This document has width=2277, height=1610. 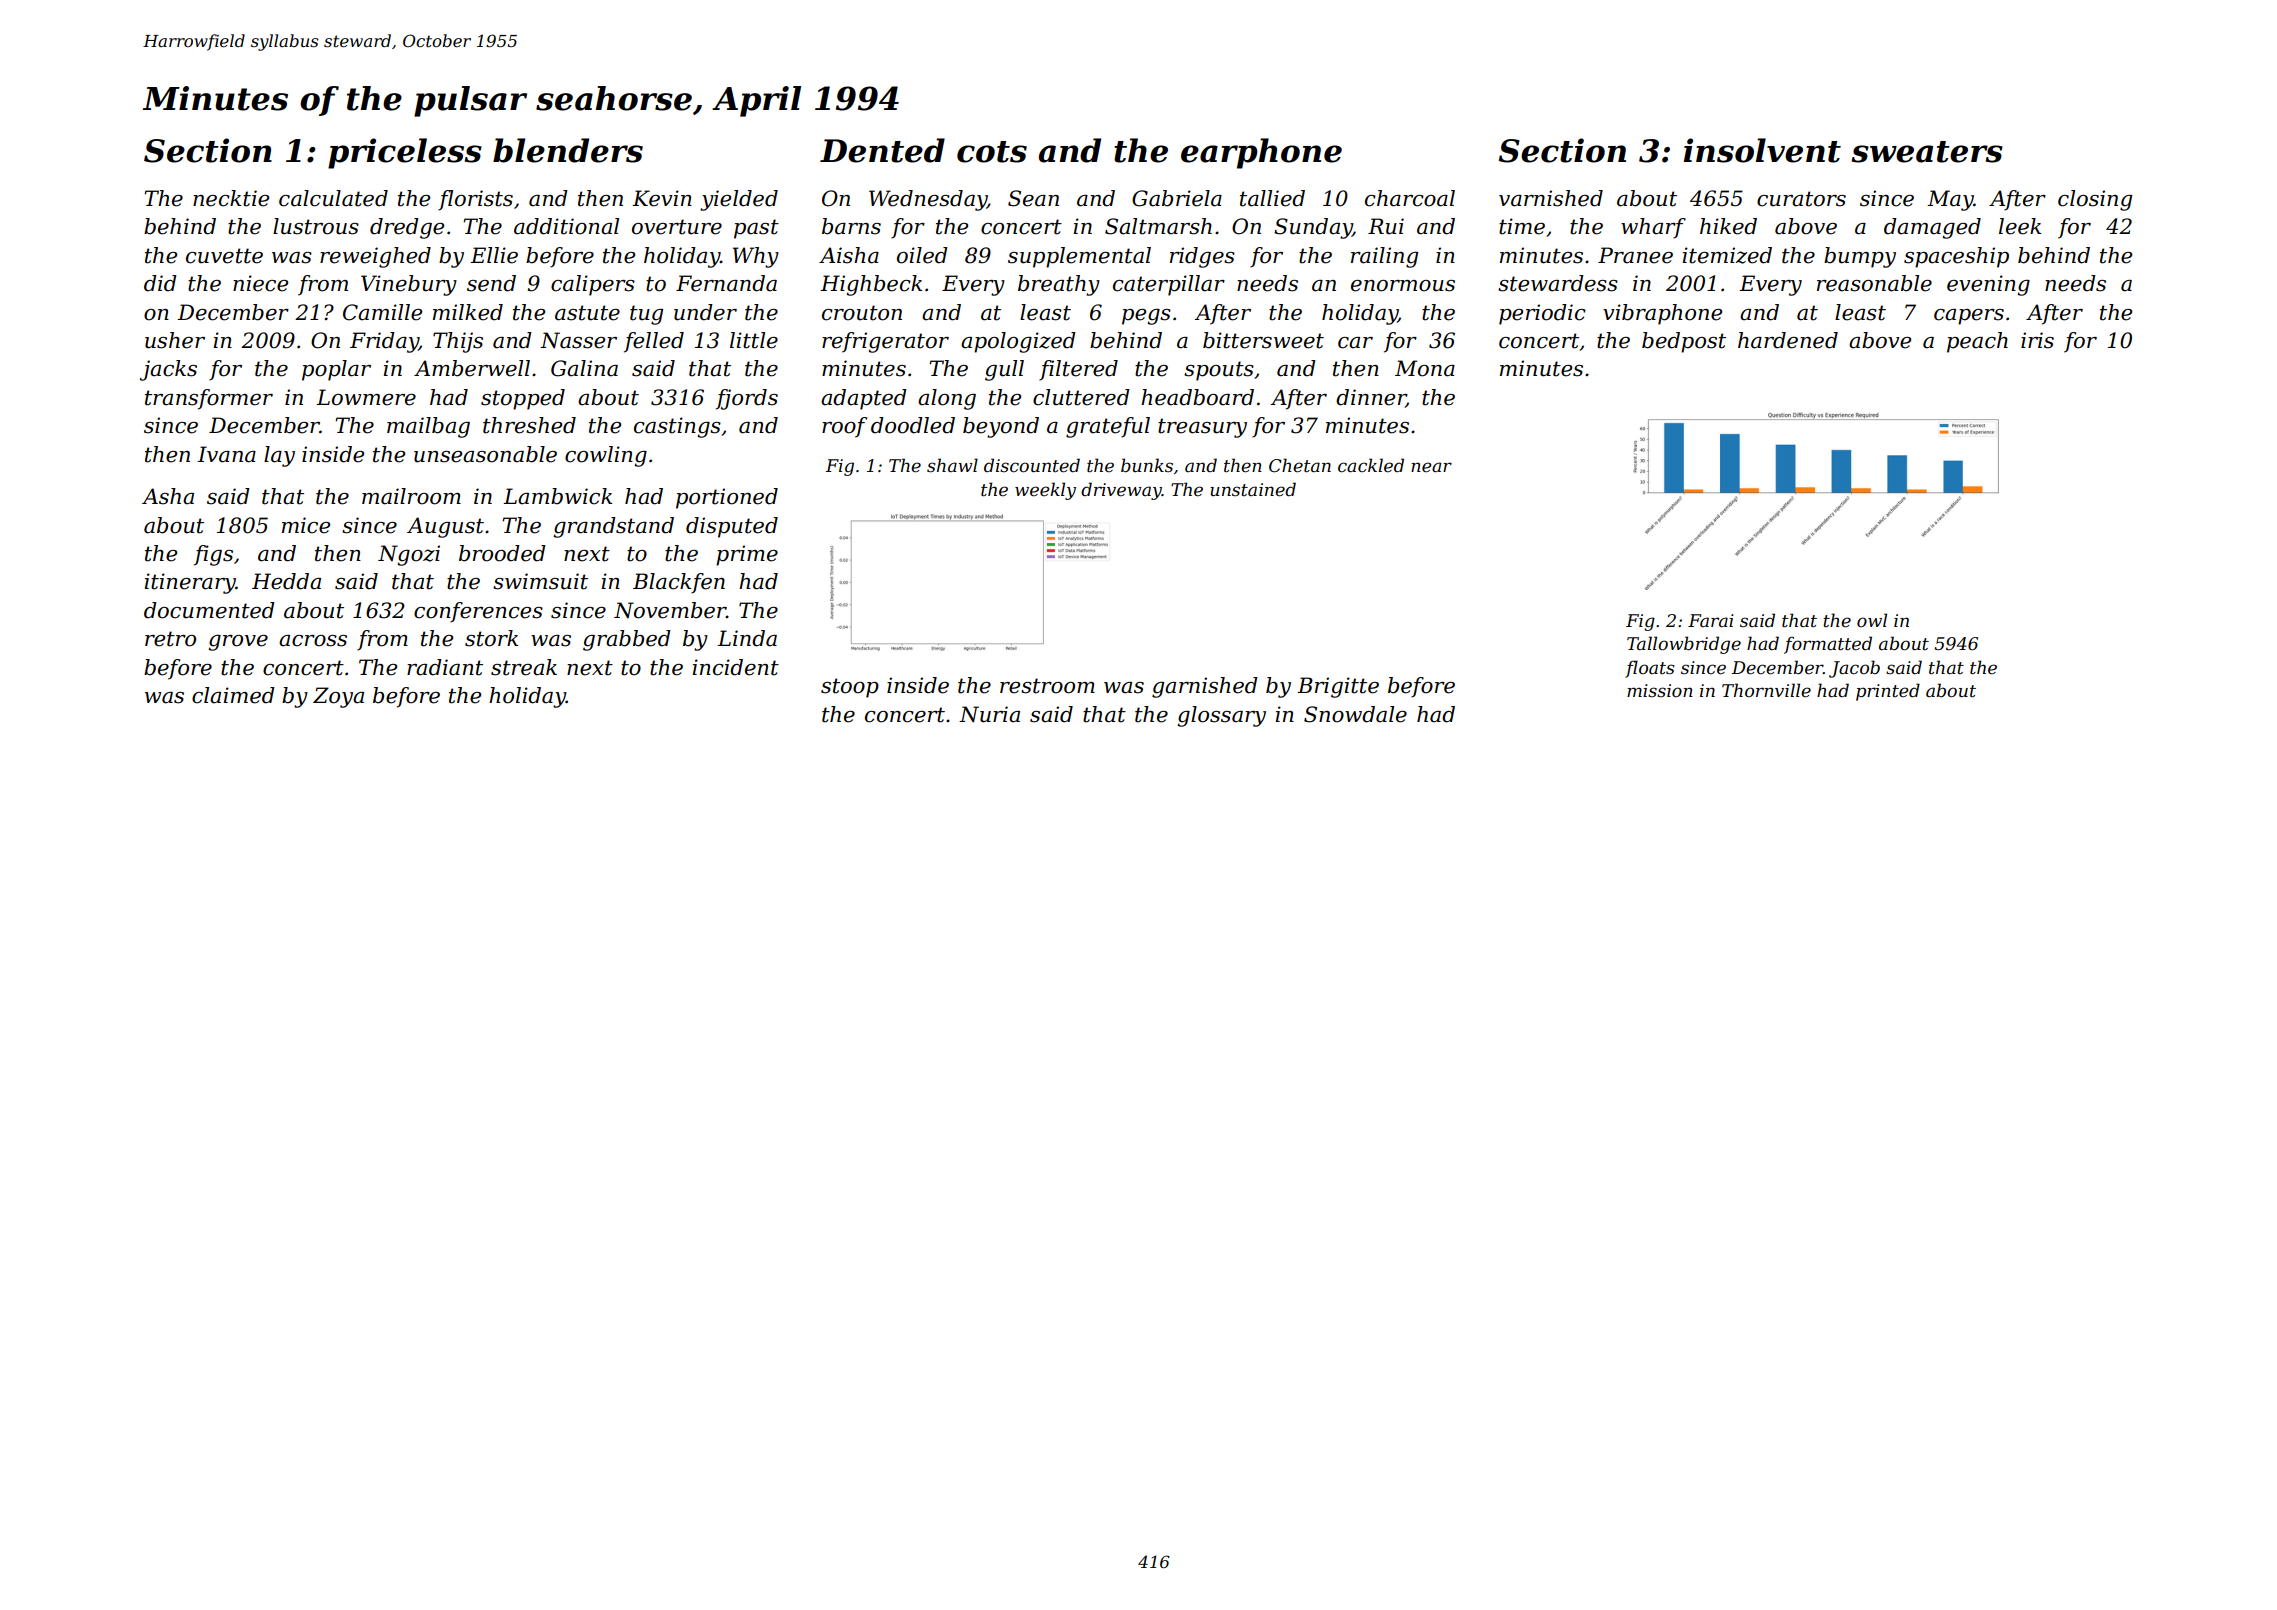 What do you see at coordinates (1001, 427) in the document?
I see `beyond` at bounding box center [1001, 427].
